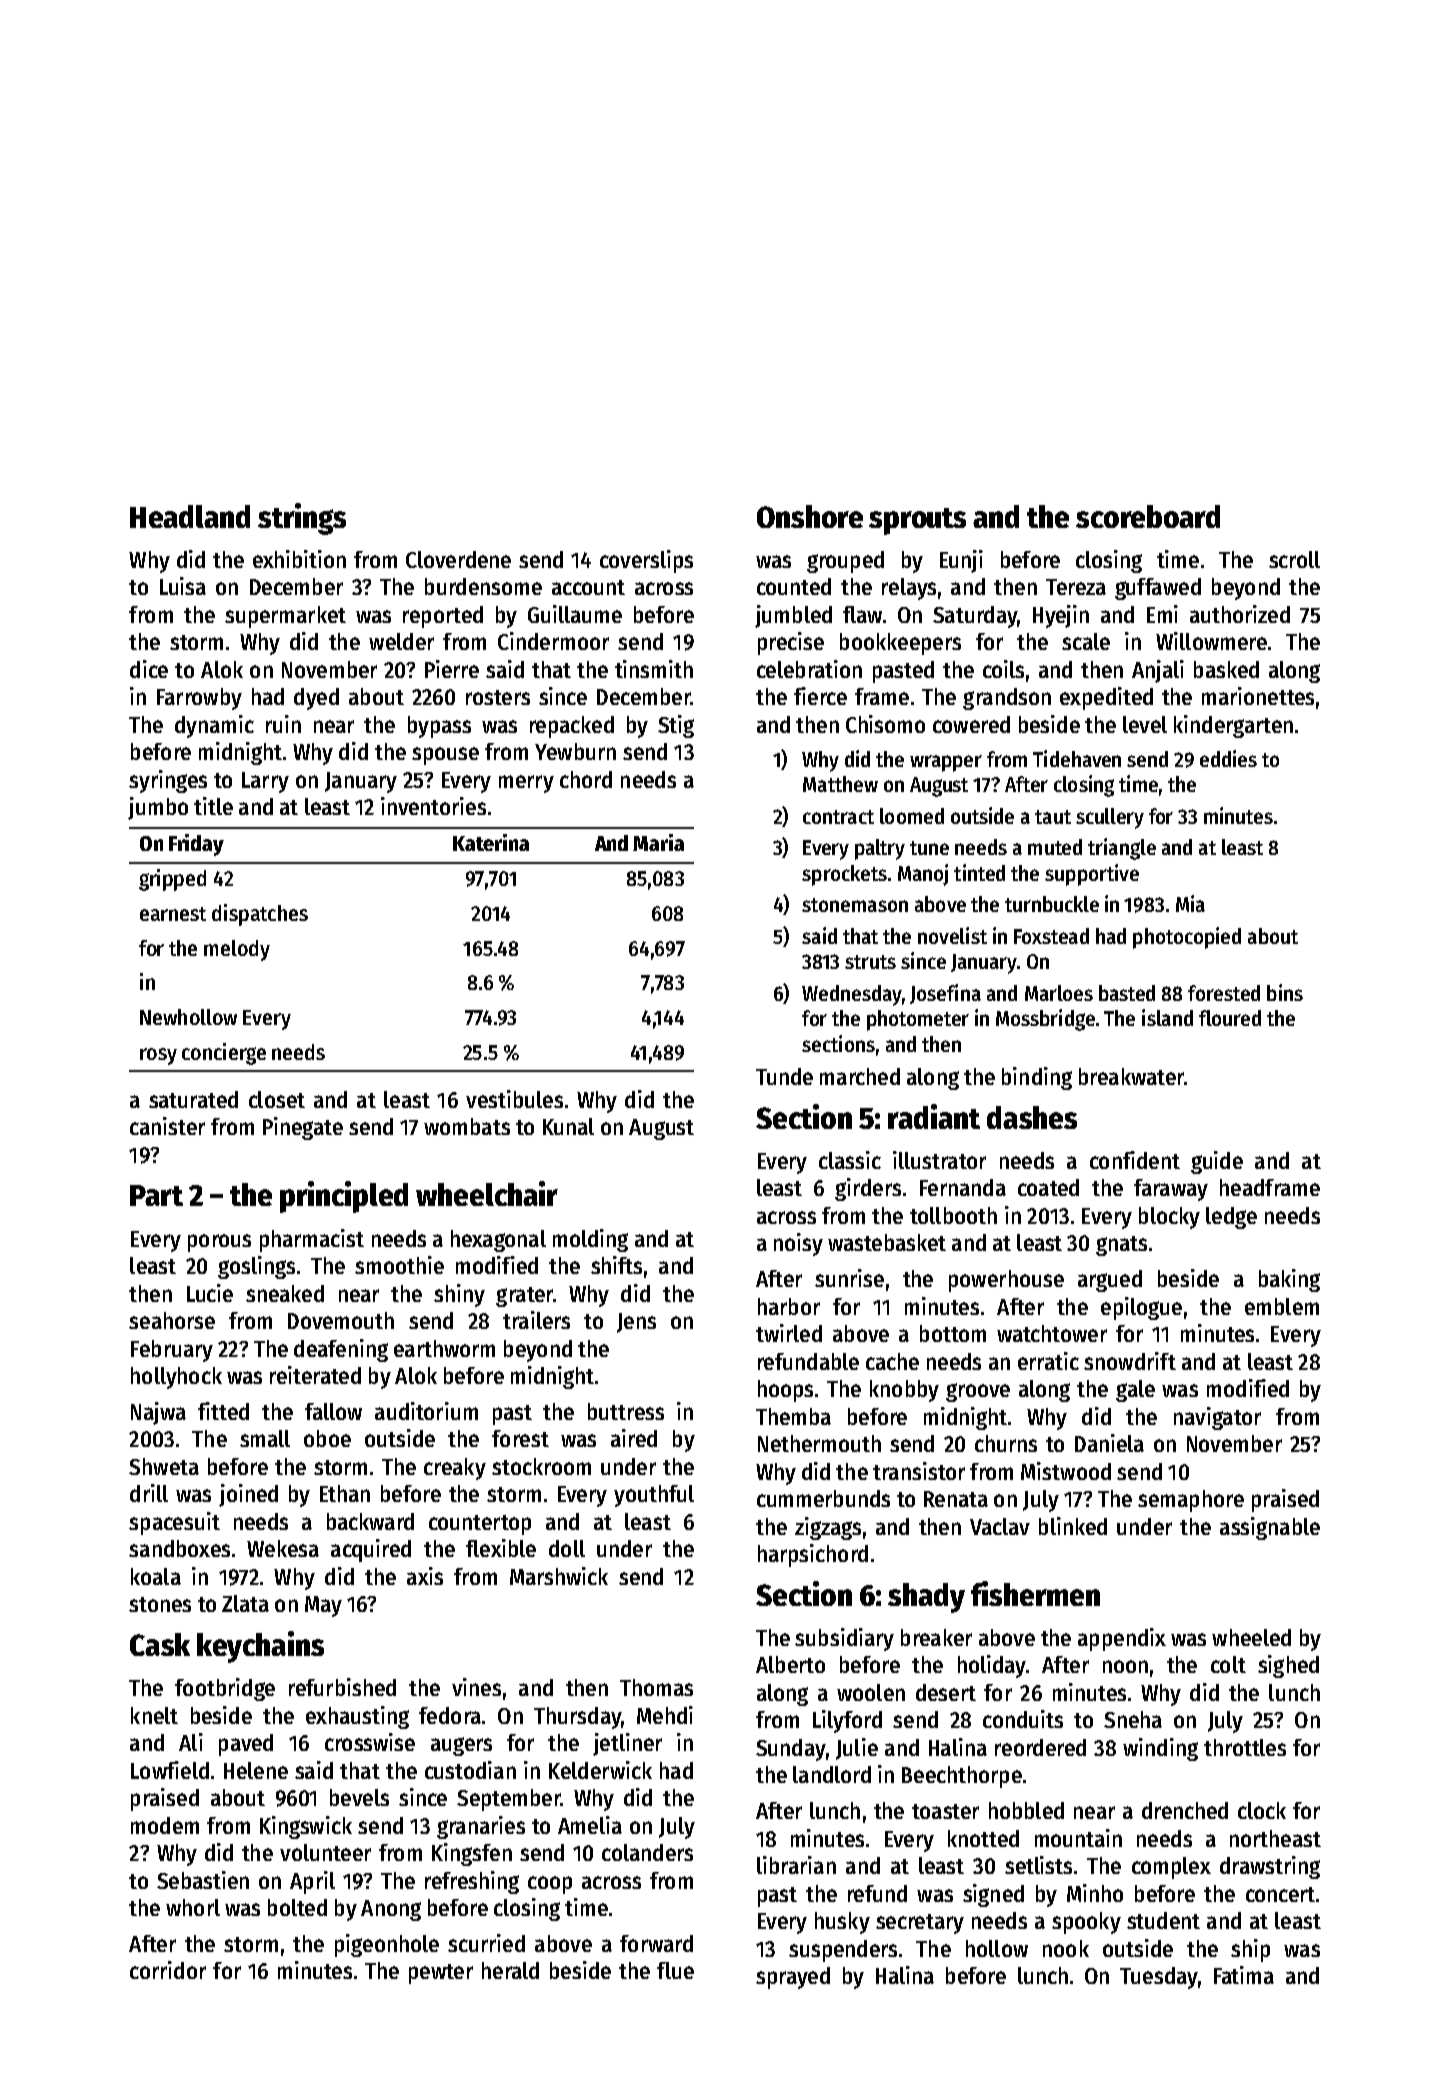  Describe the element at coordinates (1258, 696) in the screenshot. I see `marionettes` at that location.
